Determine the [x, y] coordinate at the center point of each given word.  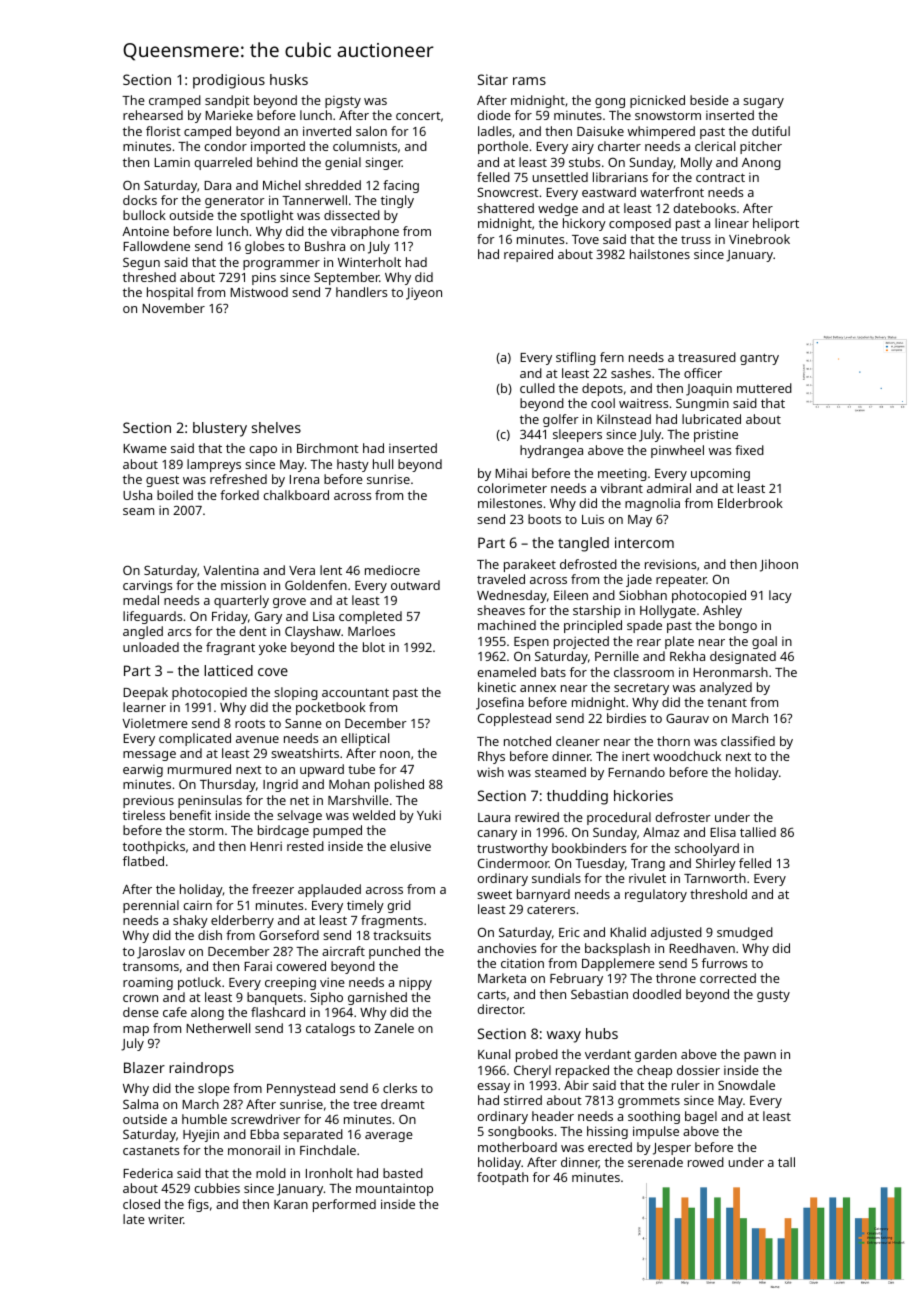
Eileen [571, 595]
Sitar [493, 79]
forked [239, 495]
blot [374, 647]
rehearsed [153, 115]
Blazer [144, 1067]
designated [743, 657]
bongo [738, 626]
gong [610, 103]
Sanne [303, 723]
